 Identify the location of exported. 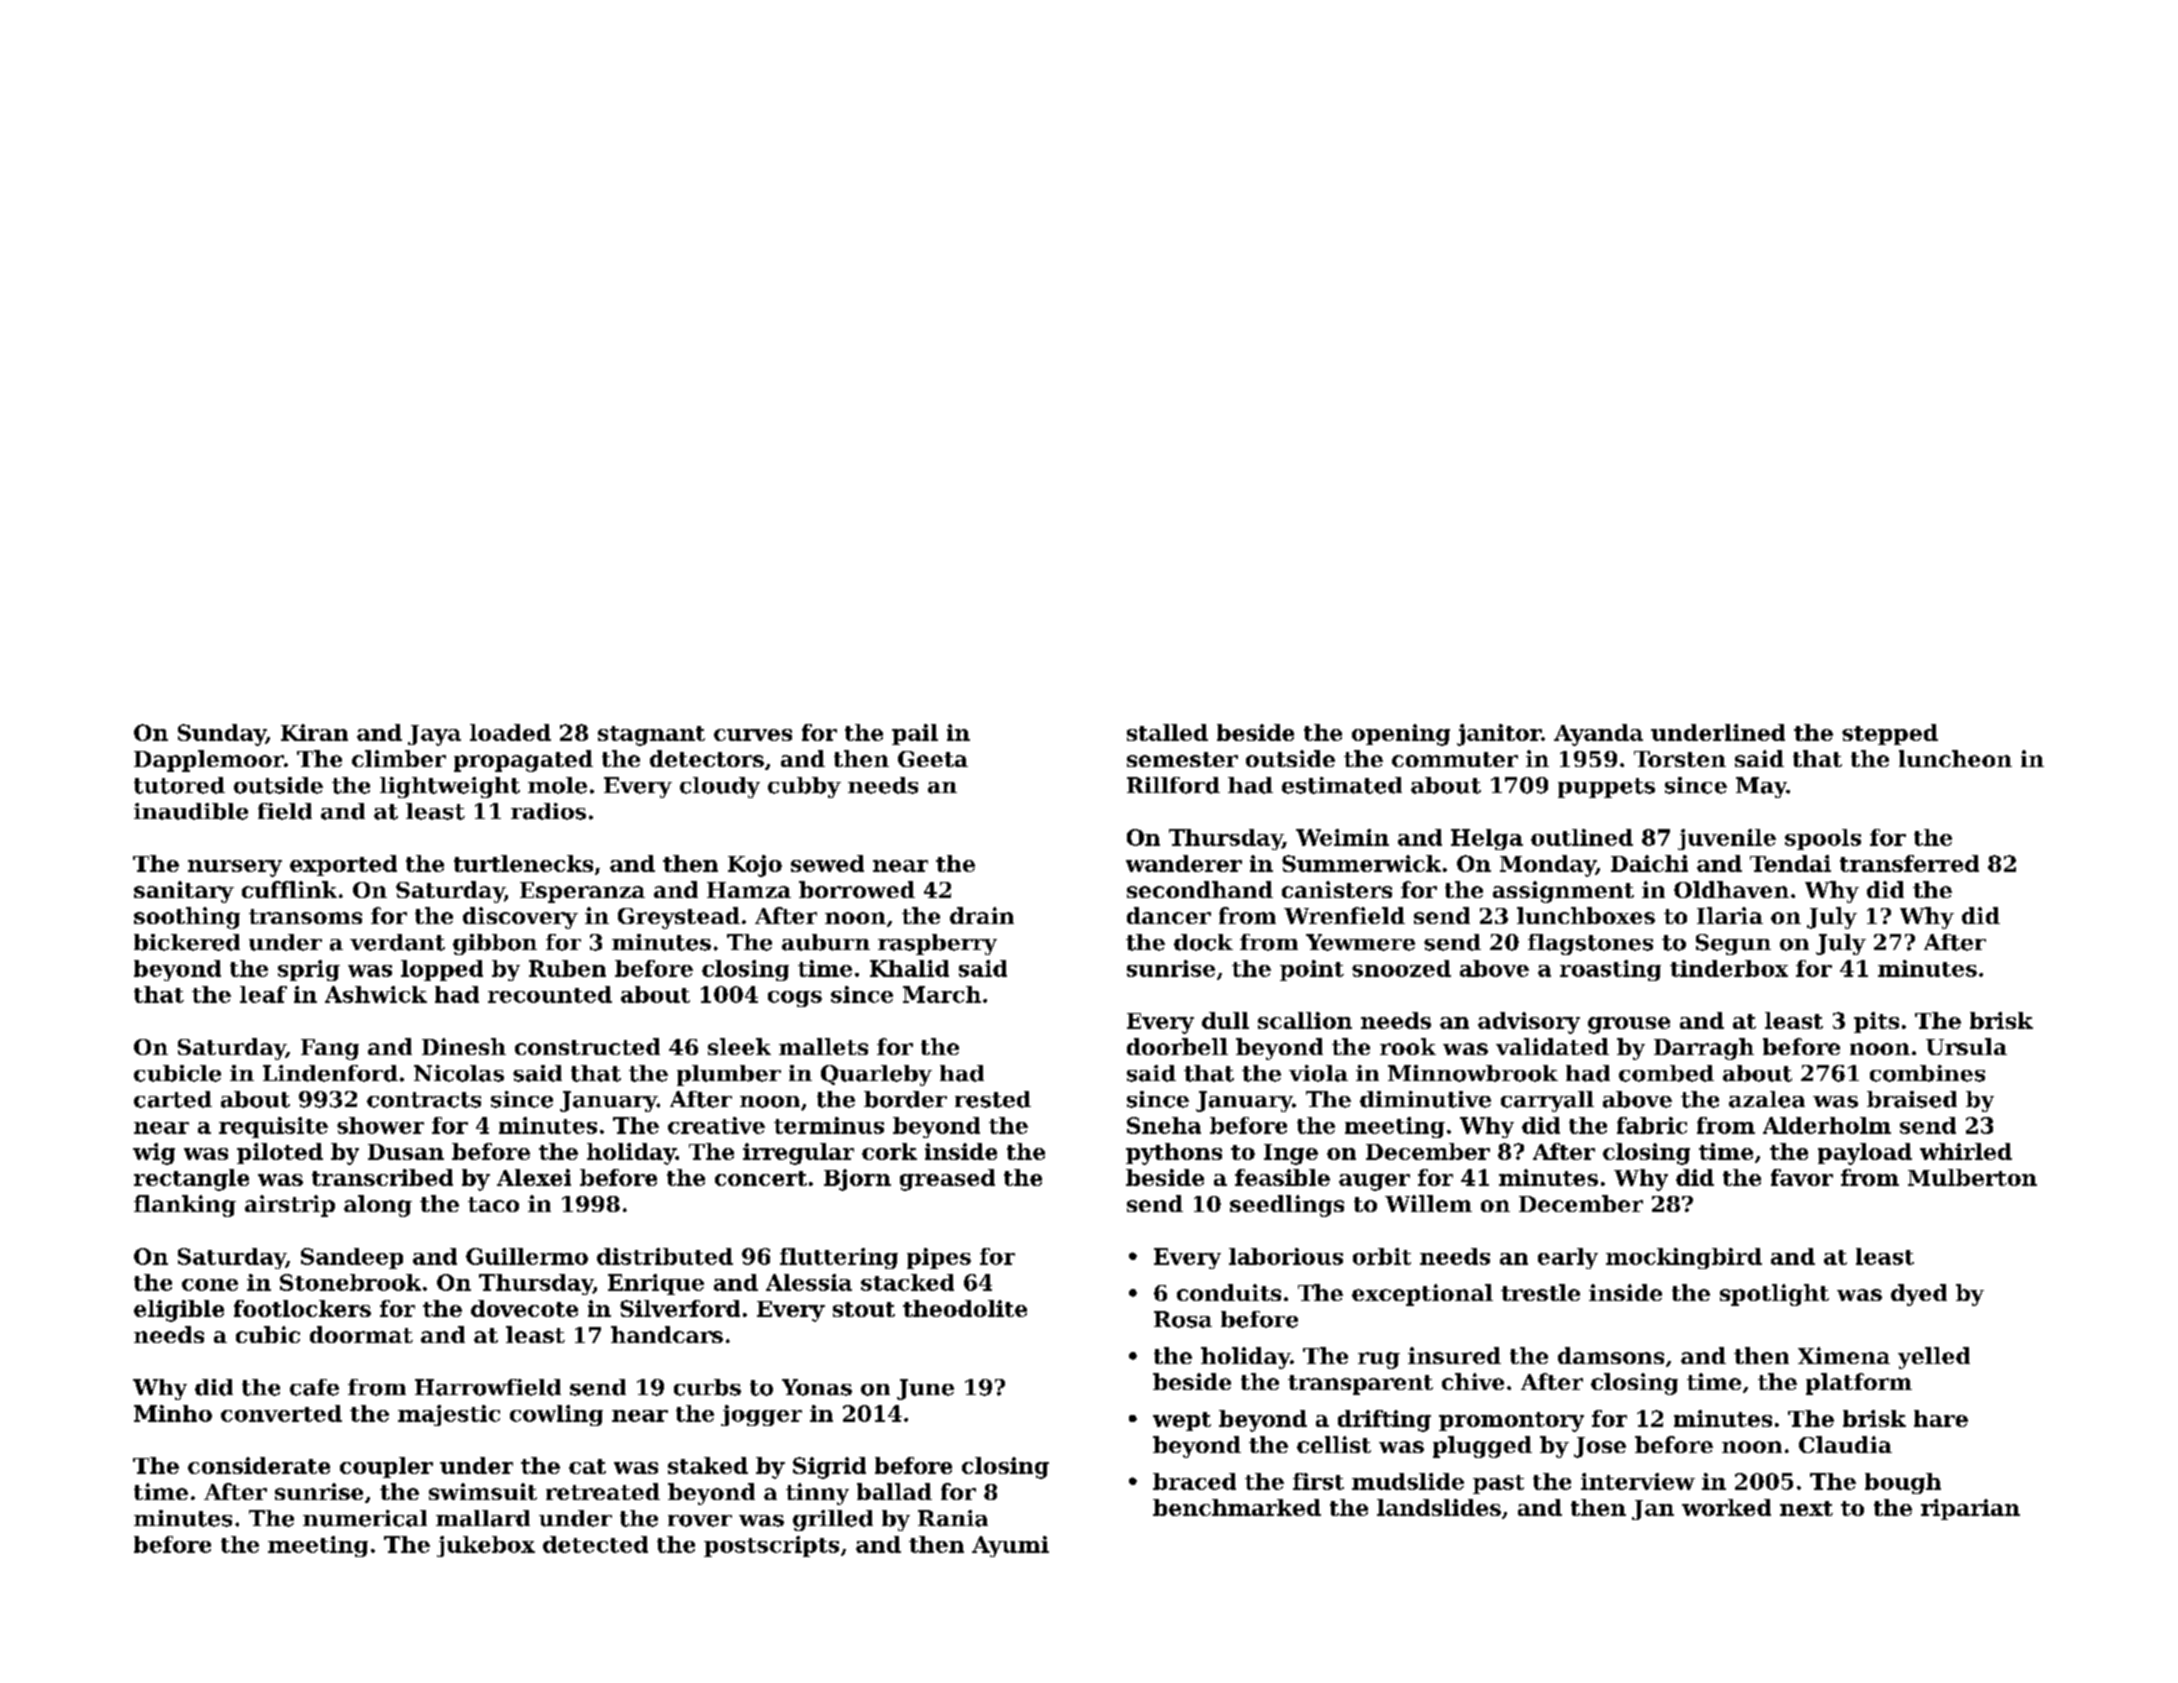
(343, 865).
